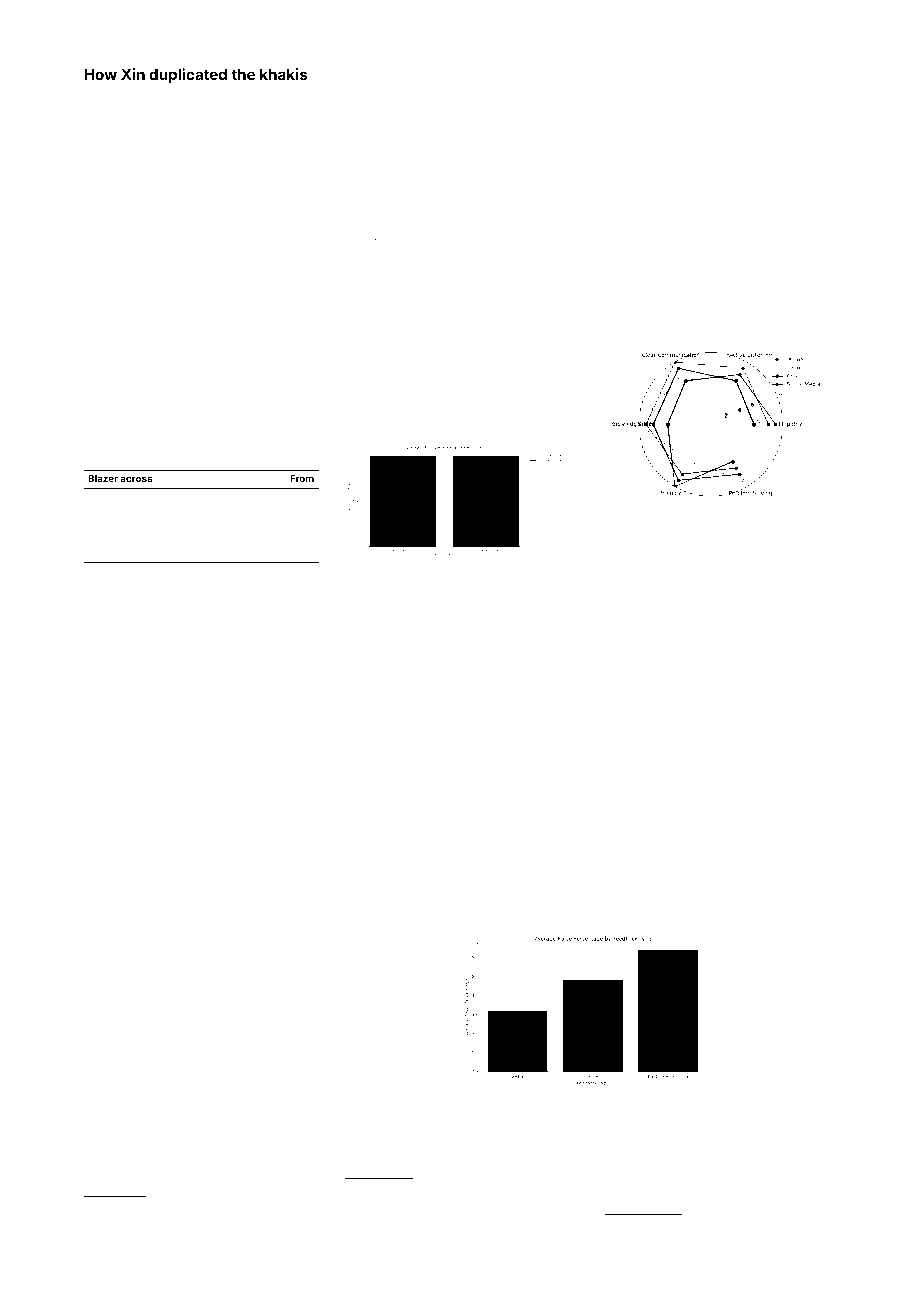 This document has height=1308, width=924. What do you see at coordinates (741, 595) in the document?
I see `jersey` at bounding box center [741, 595].
